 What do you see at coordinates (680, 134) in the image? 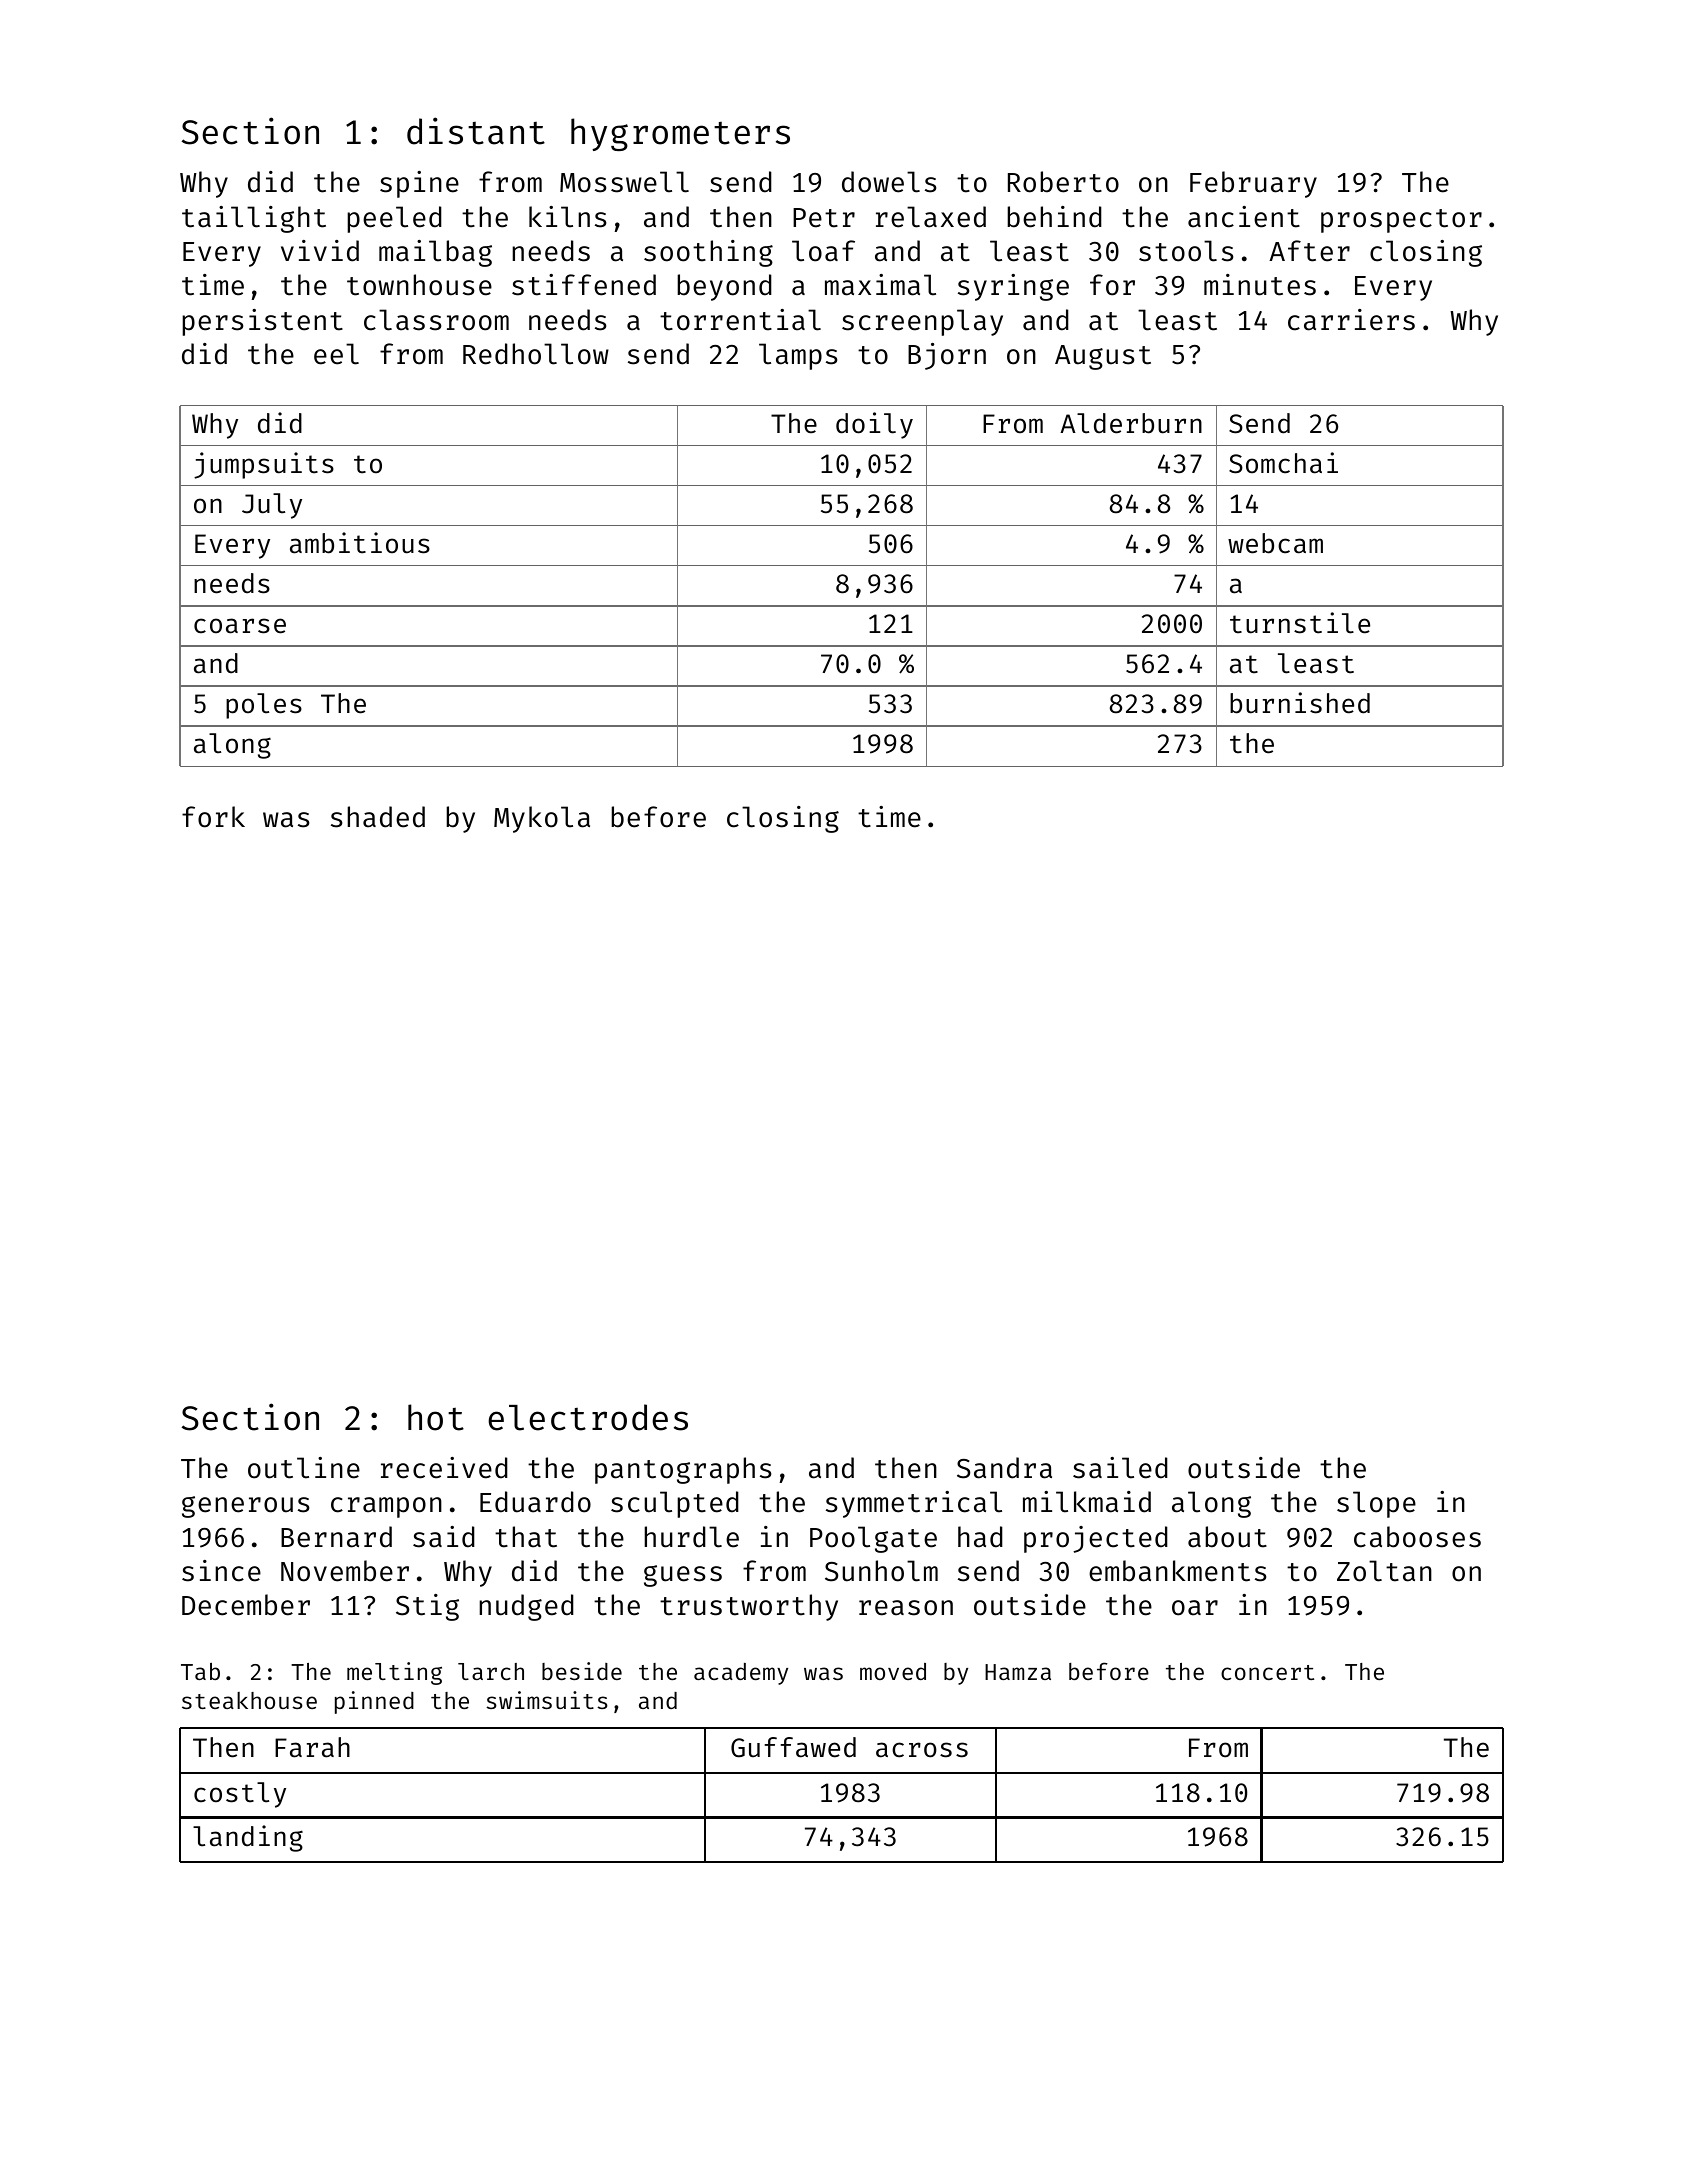
I see `hygrometers` at bounding box center [680, 134].
